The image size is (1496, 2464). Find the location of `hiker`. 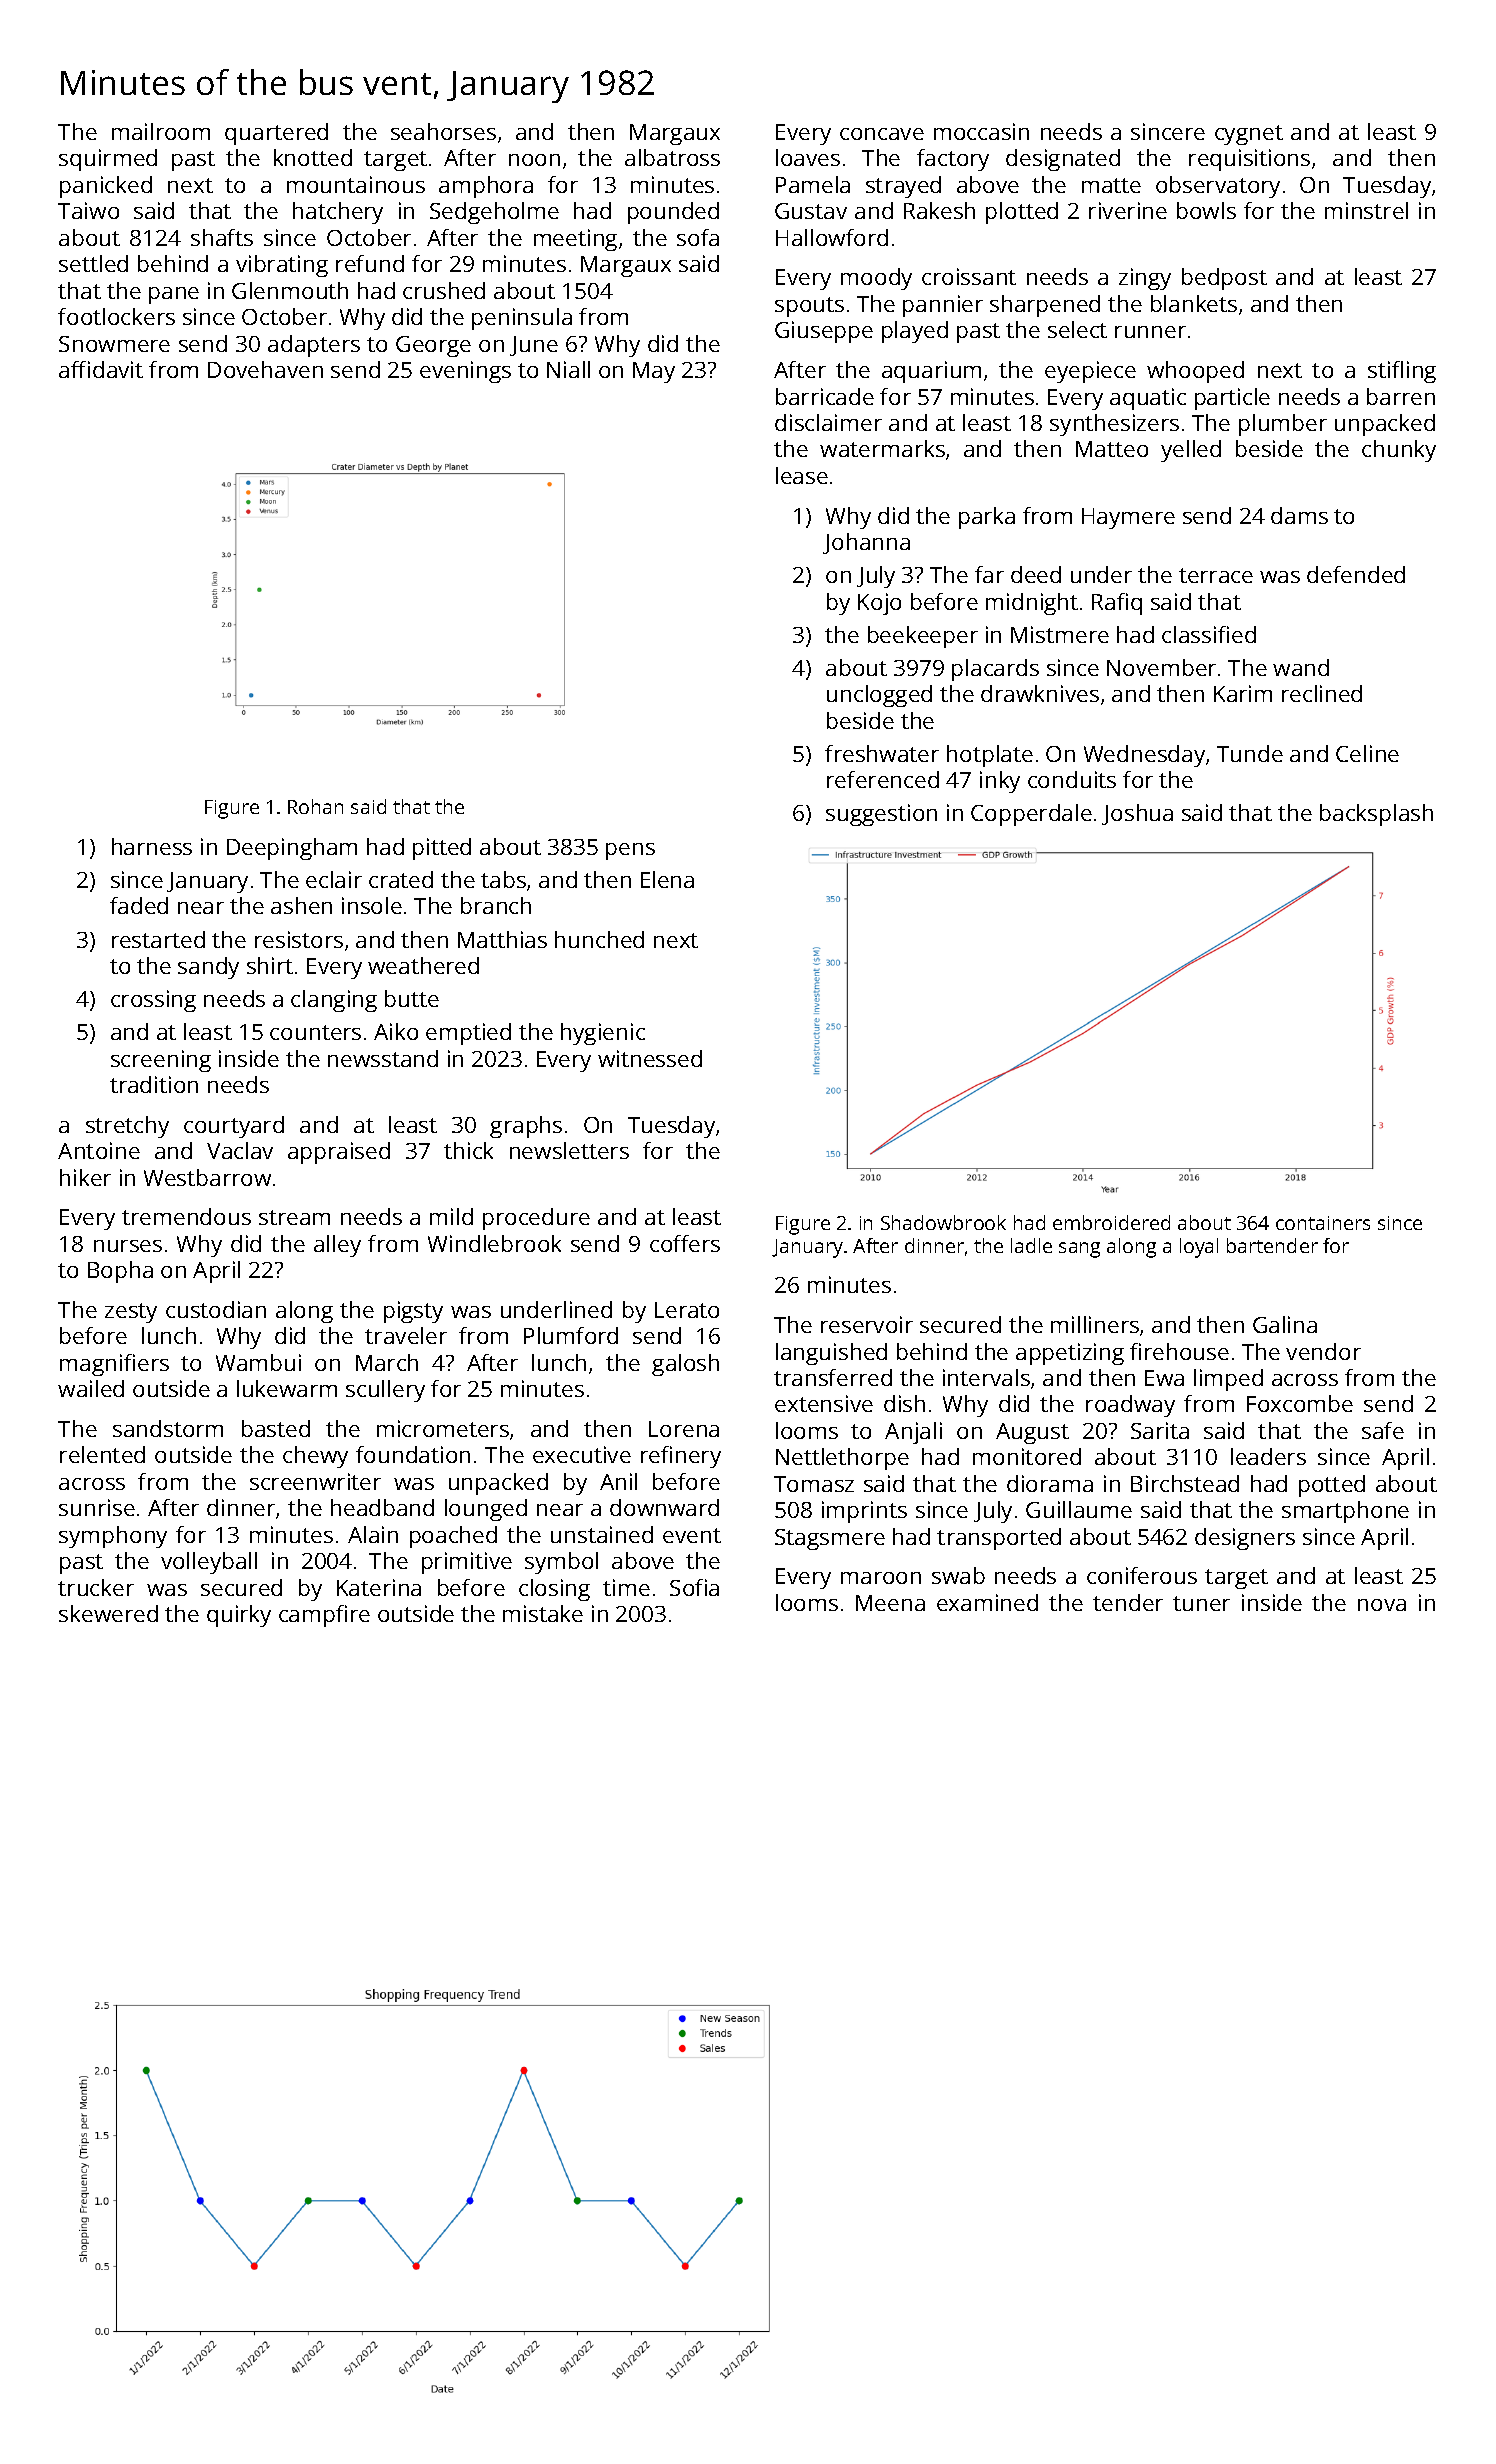

hiker is located at coordinates (85, 1177).
